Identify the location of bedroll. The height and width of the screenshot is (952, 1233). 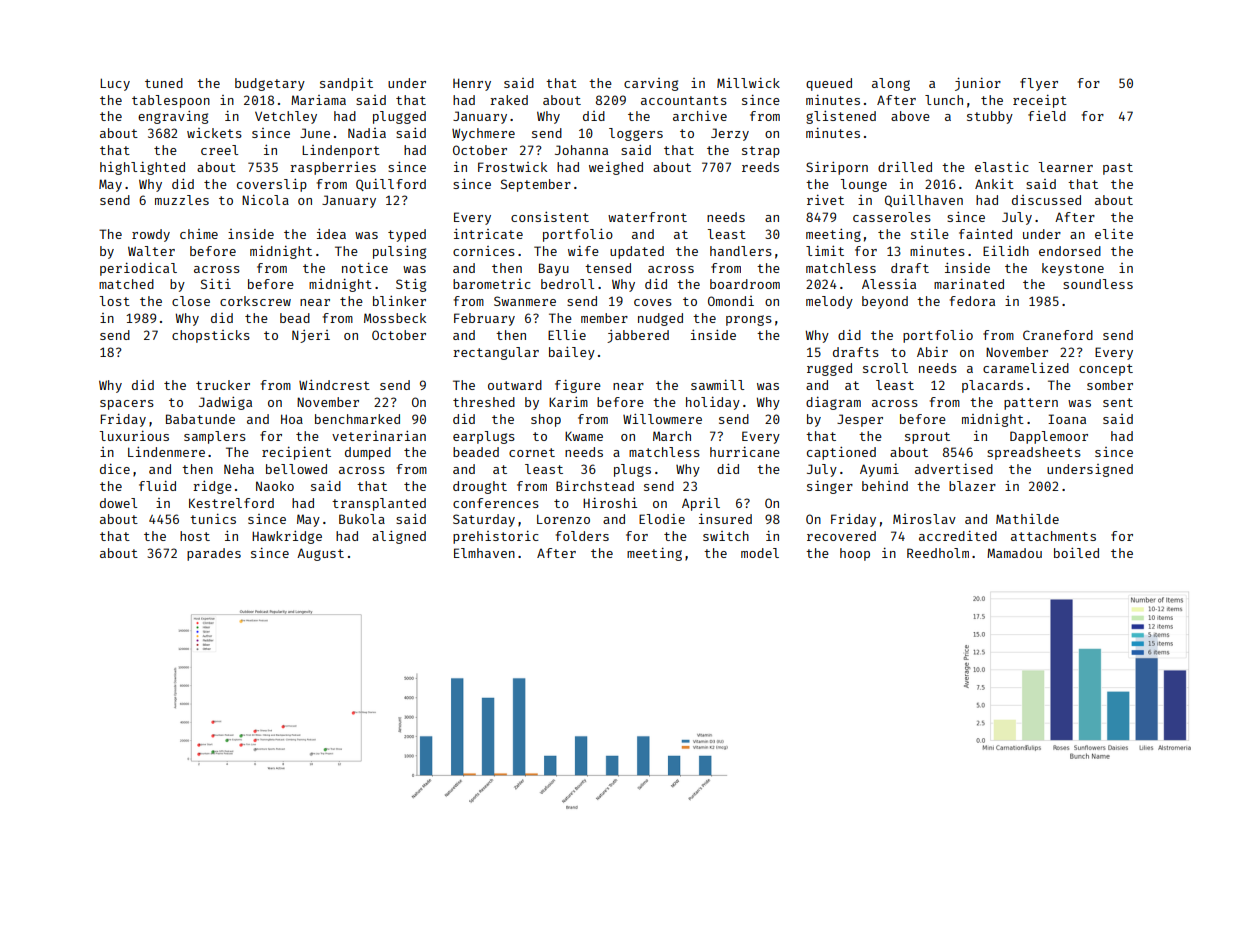
(567, 284).
